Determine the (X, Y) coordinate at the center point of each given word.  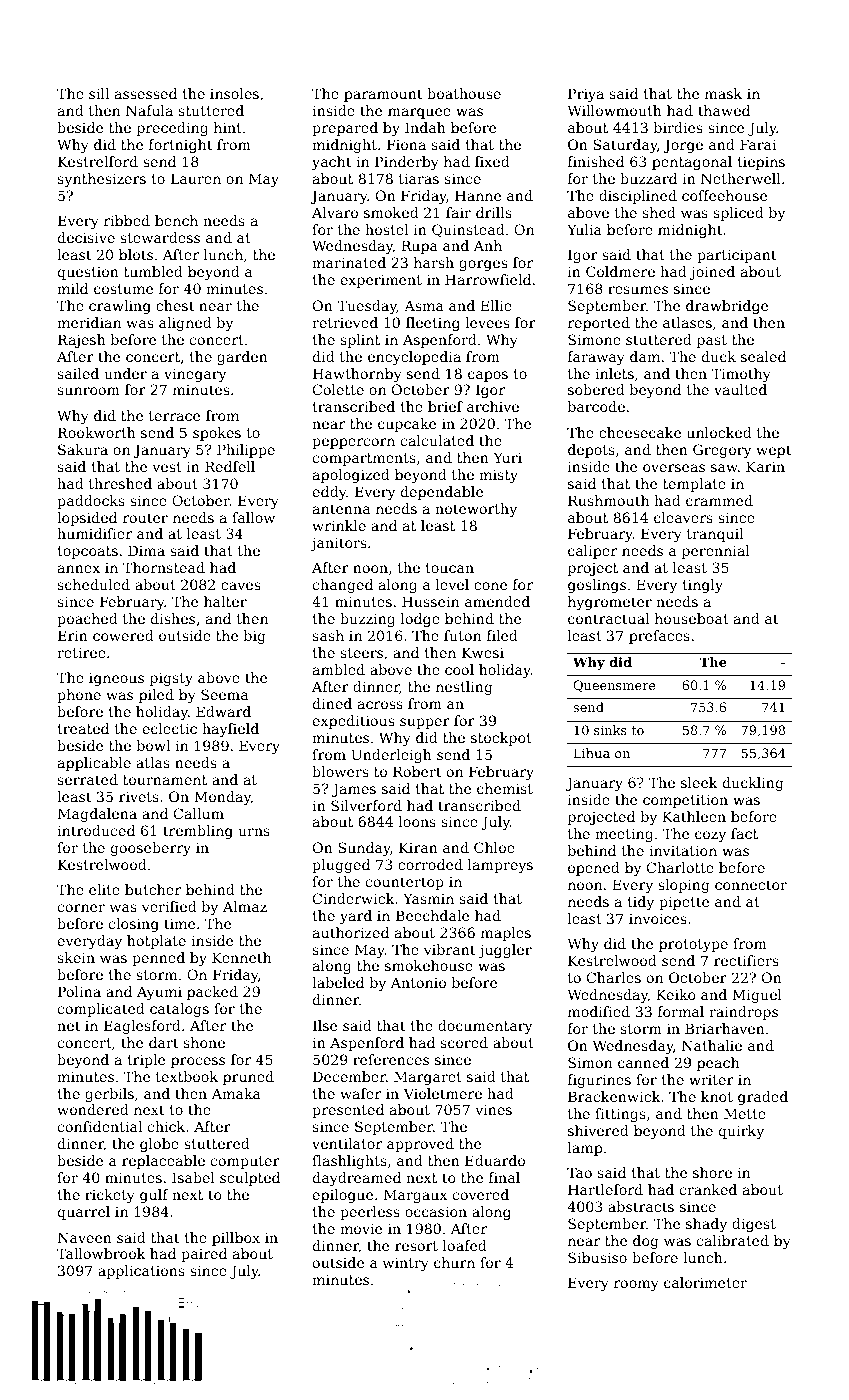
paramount (383, 95)
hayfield (230, 730)
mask (723, 93)
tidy (641, 903)
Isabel (193, 1177)
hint (228, 127)
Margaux (416, 1196)
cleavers (683, 517)
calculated (437, 440)
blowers (340, 771)
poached (87, 620)
